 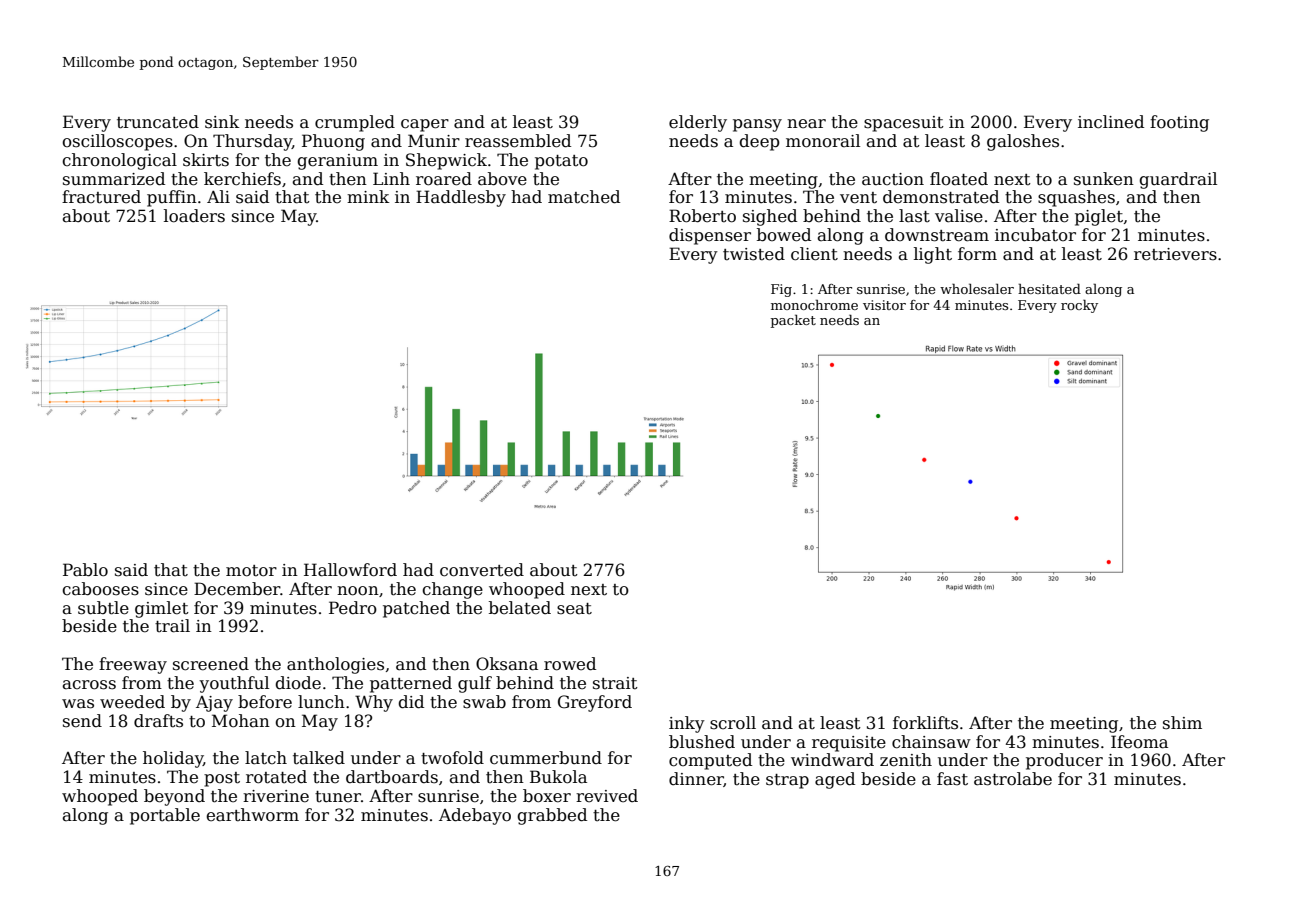 What do you see at coordinates (173, 759) in the screenshot?
I see `holiday` at bounding box center [173, 759].
